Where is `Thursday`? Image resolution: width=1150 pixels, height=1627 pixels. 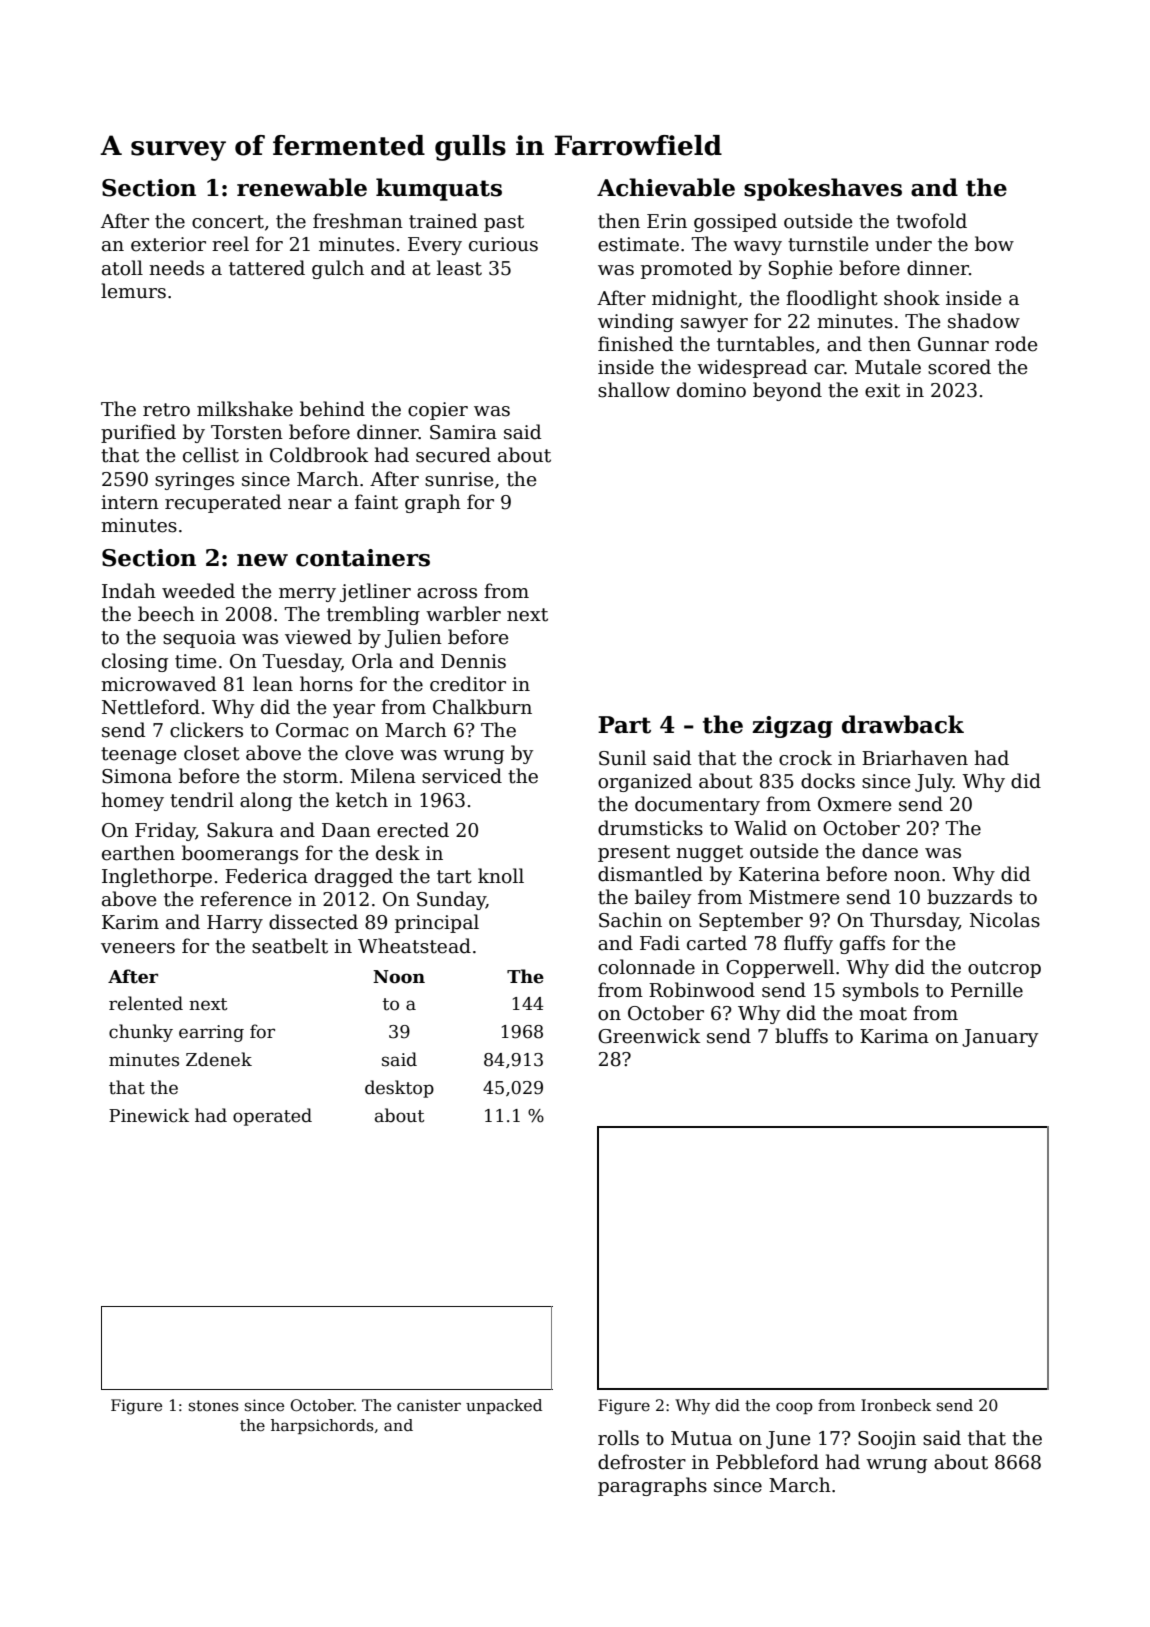 Thursday is located at coordinates (914, 921).
